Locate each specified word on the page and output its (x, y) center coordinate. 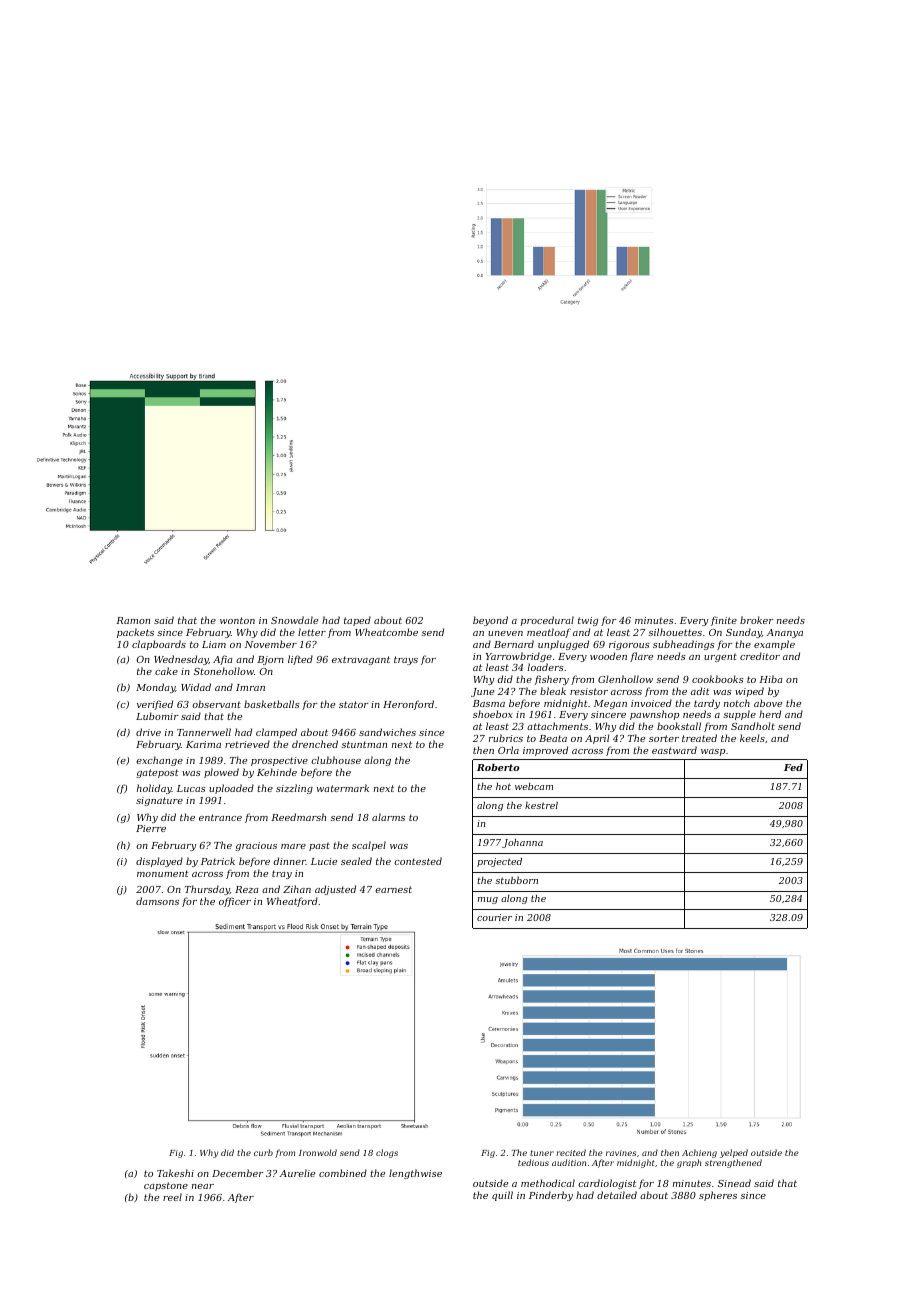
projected (499, 862)
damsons (157, 901)
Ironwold (318, 1152)
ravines (621, 1153)
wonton (237, 620)
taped (357, 621)
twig (588, 621)
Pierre (151, 828)
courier (494, 917)
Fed (793, 767)
